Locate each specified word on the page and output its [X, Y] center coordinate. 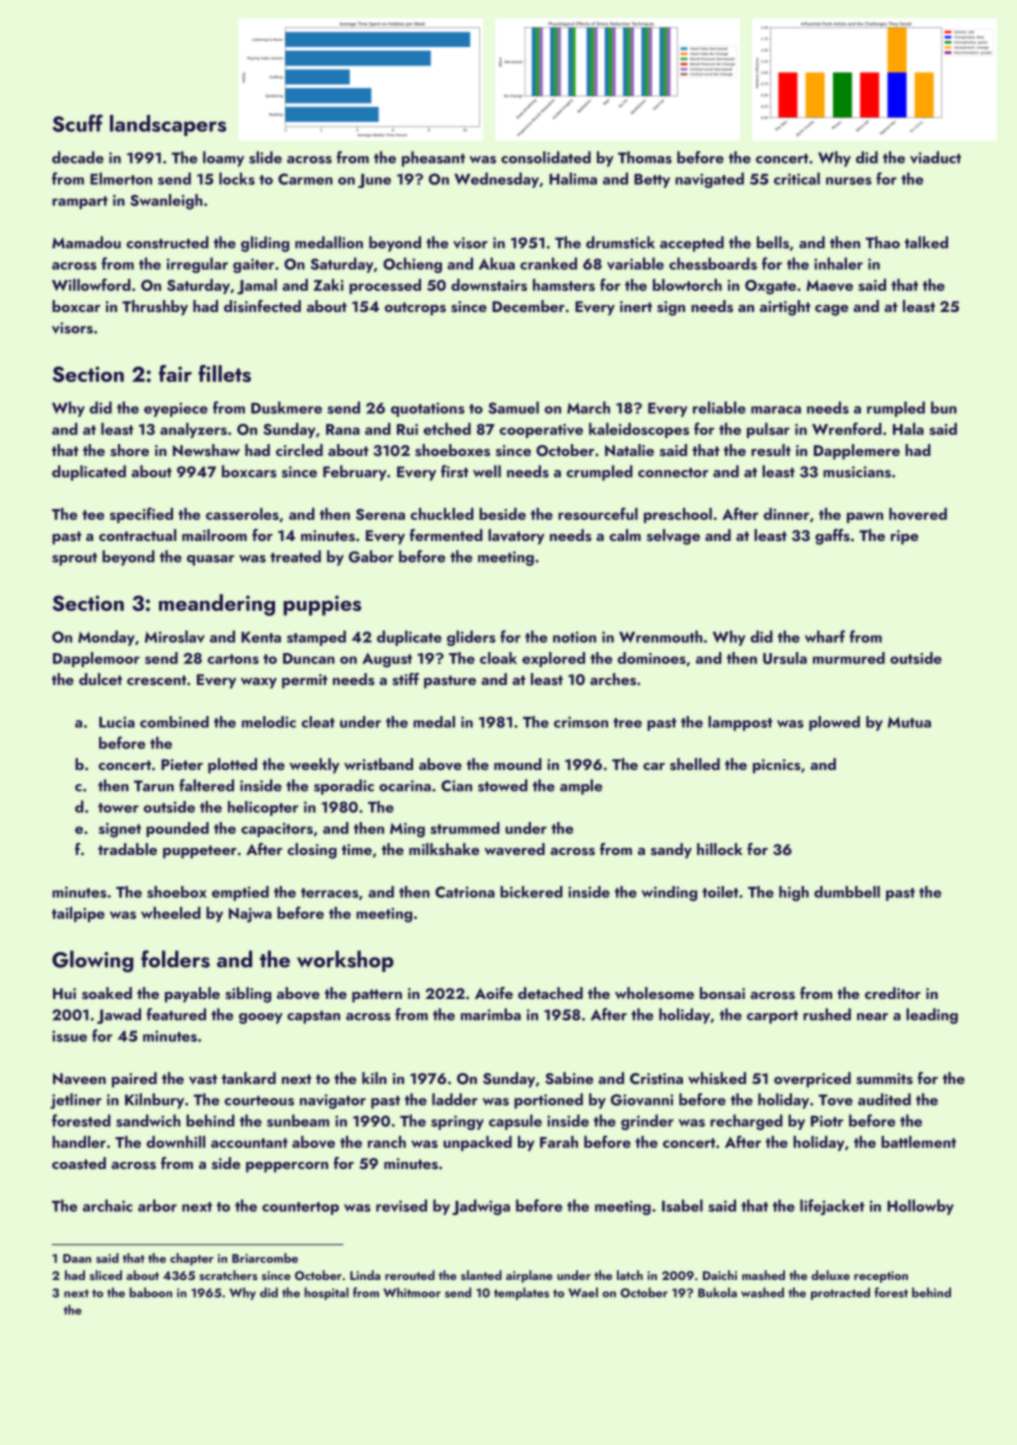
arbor [157, 1205]
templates [521, 1293]
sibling [248, 995]
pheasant [433, 159]
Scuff [77, 123]
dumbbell [847, 892]
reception [881, 1277]
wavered [514, 849]
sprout [74, 559]
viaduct [935, 157]
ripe [904, 537]
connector [673, 473]
